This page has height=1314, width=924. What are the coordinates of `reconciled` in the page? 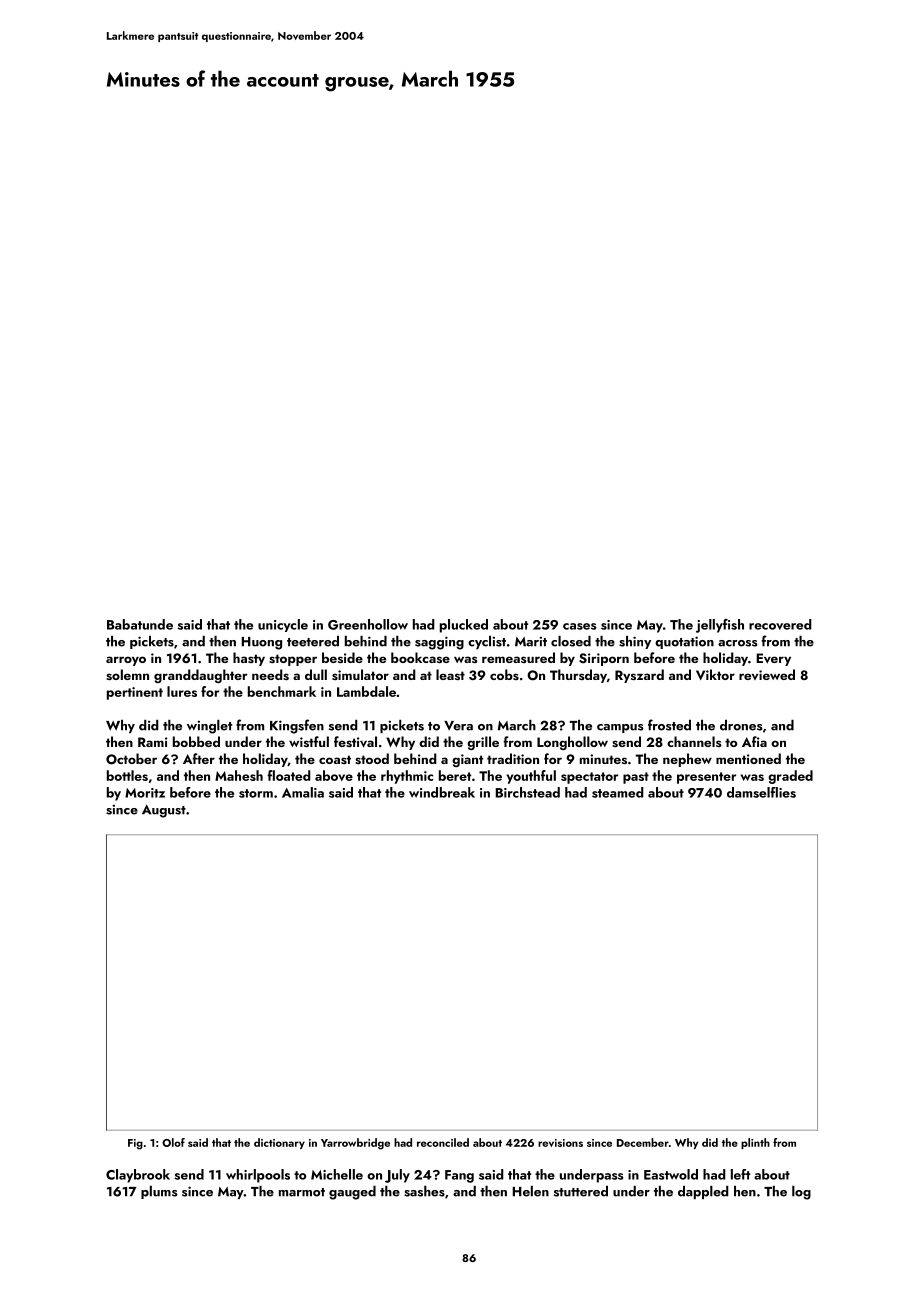 It's located at (443, 1142).
